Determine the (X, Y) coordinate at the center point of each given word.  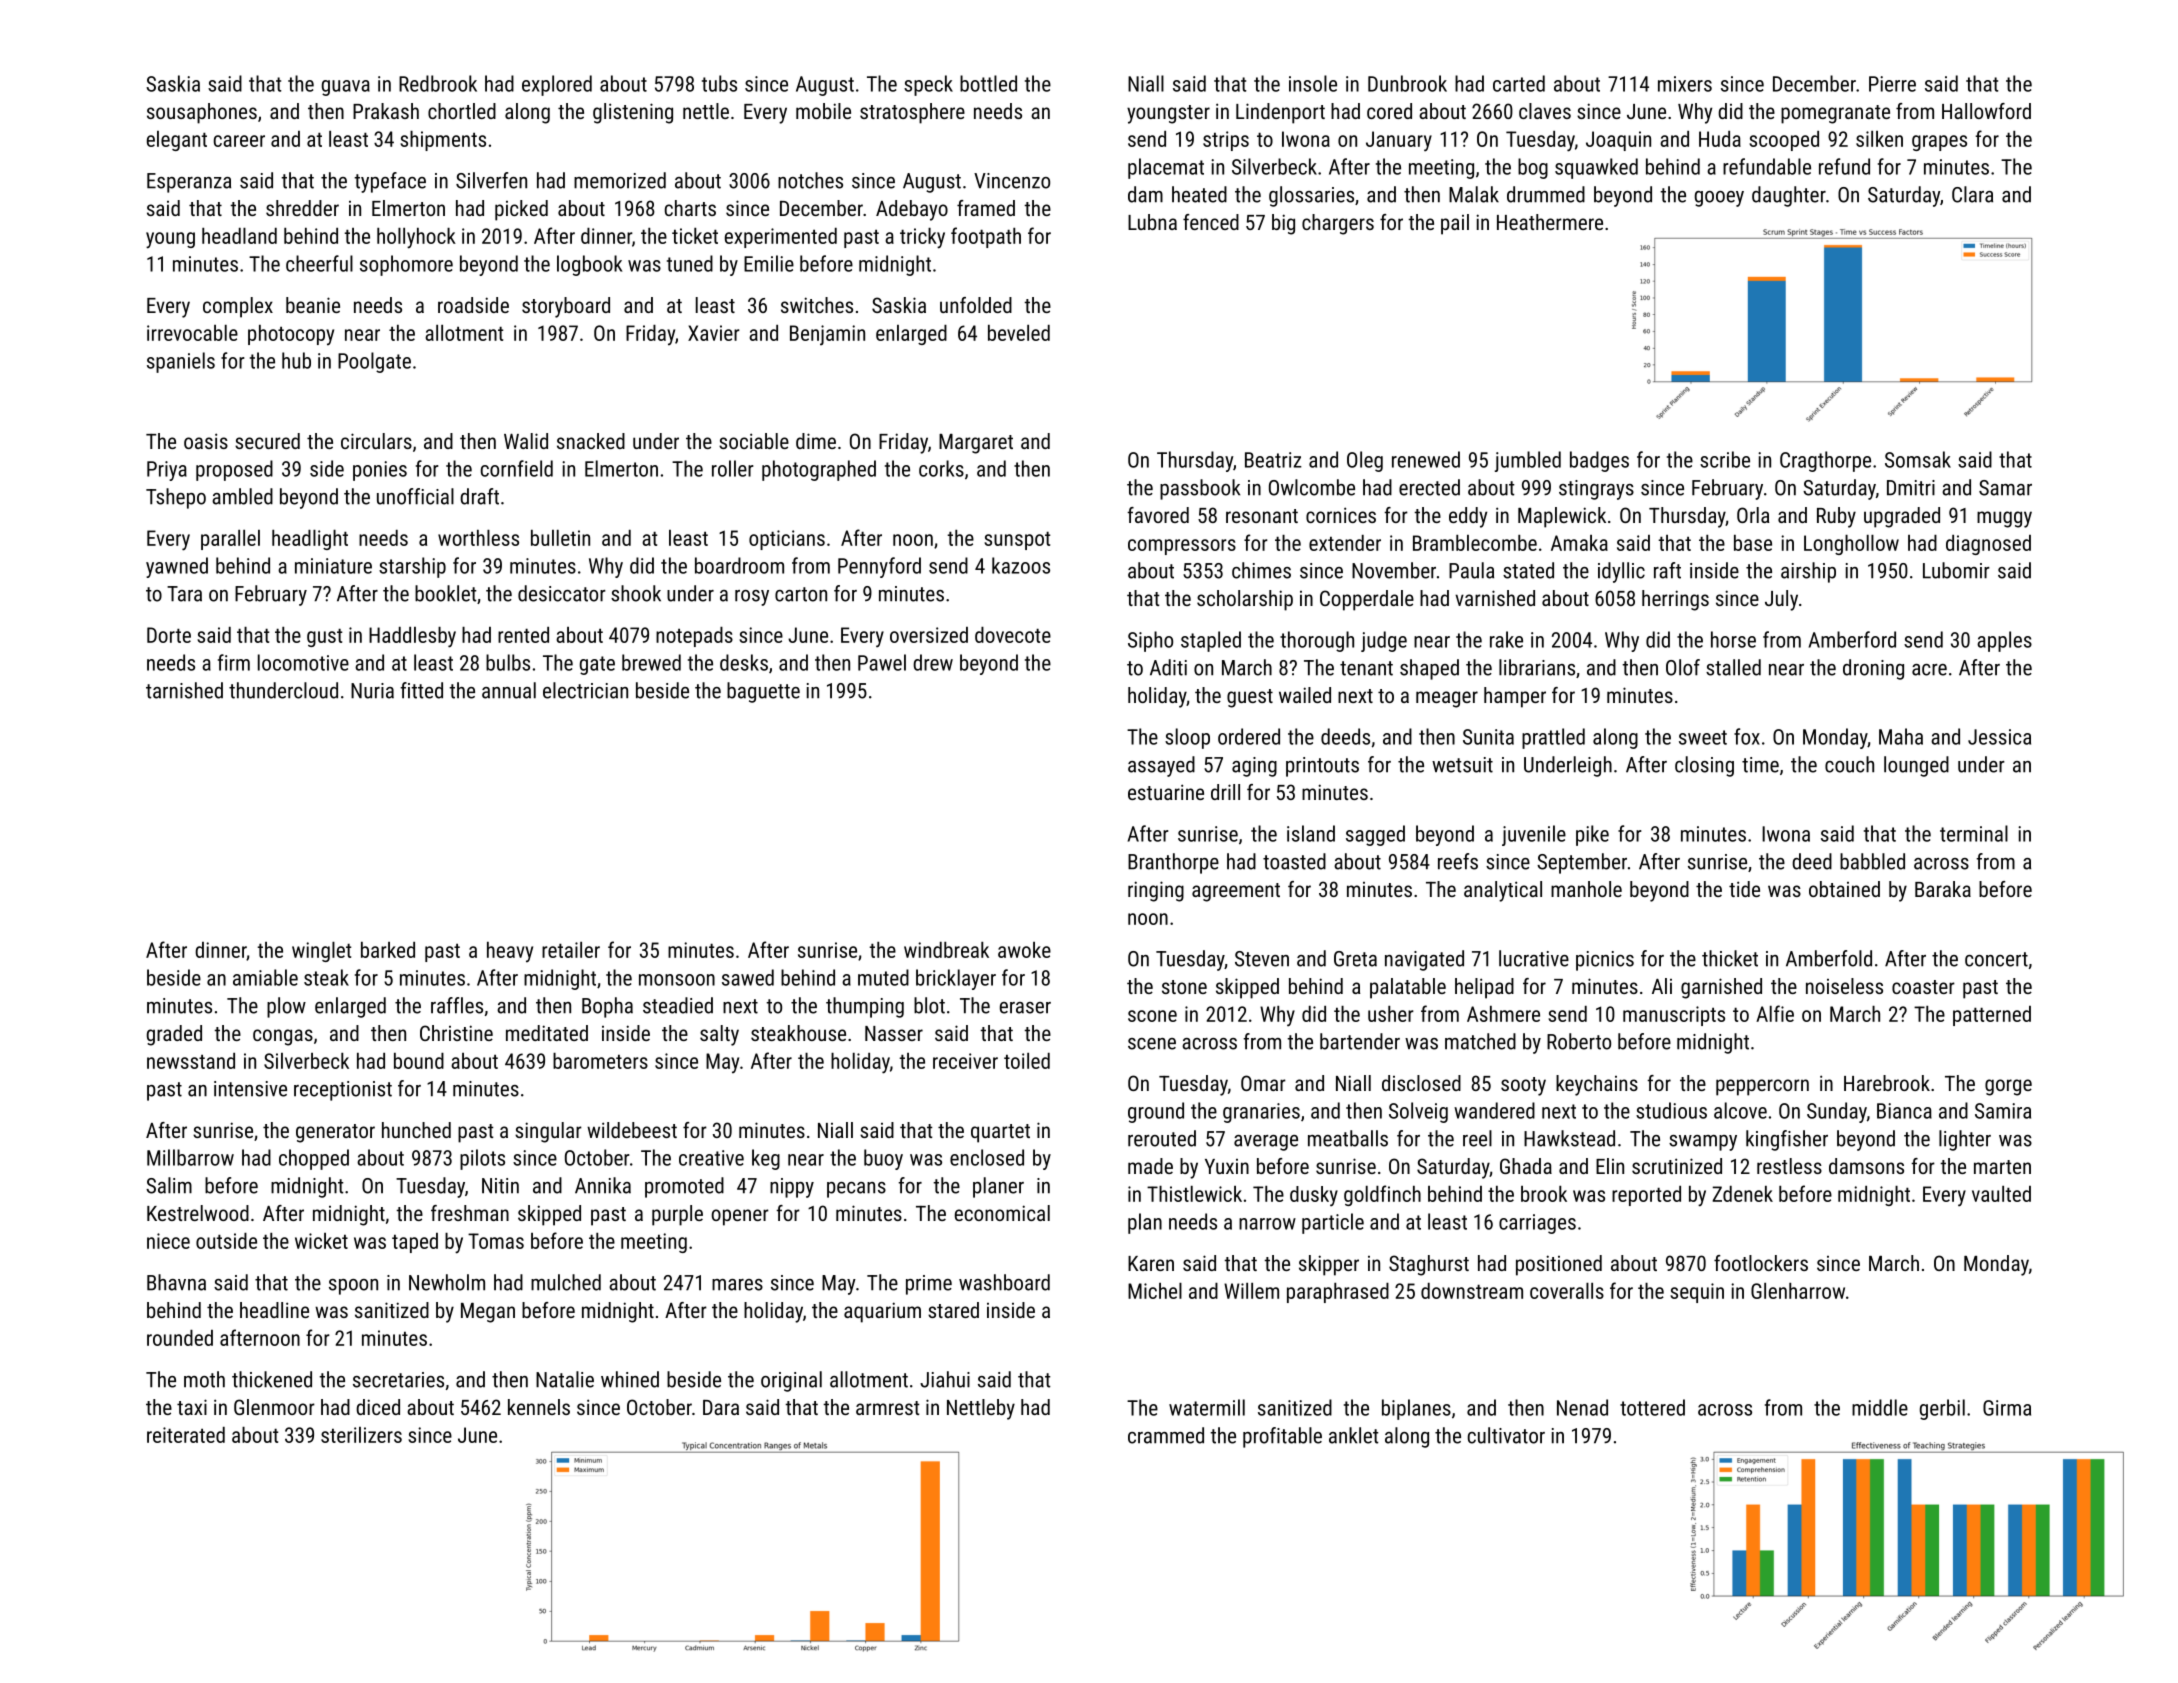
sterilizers (361, 1435)
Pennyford (879, 567)
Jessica (1999, 737)
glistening (633, 113)
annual (509, 690)
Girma (2007, 1408)
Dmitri (1911, 488)
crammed (1166, 1435)
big (1283, 224)
